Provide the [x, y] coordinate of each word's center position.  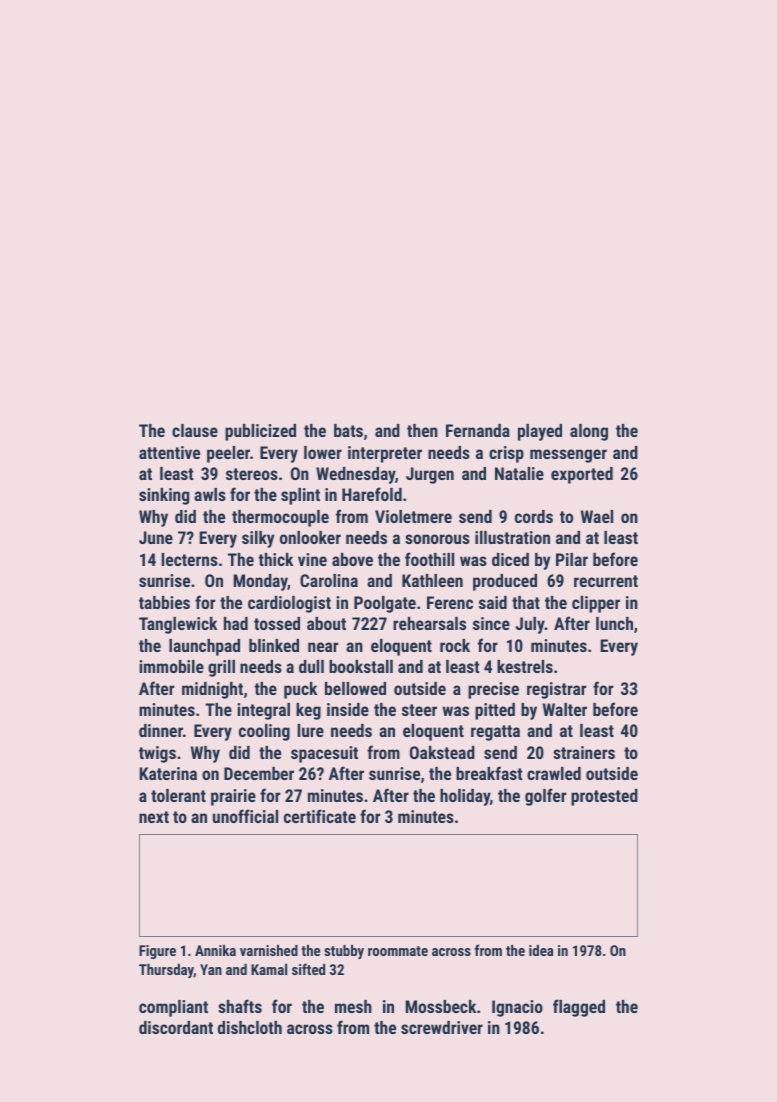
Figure [157, 952]
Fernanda [478, 430]
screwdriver [442, 1027]
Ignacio [517, 1008]
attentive [169, 452]
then [422, 430]
